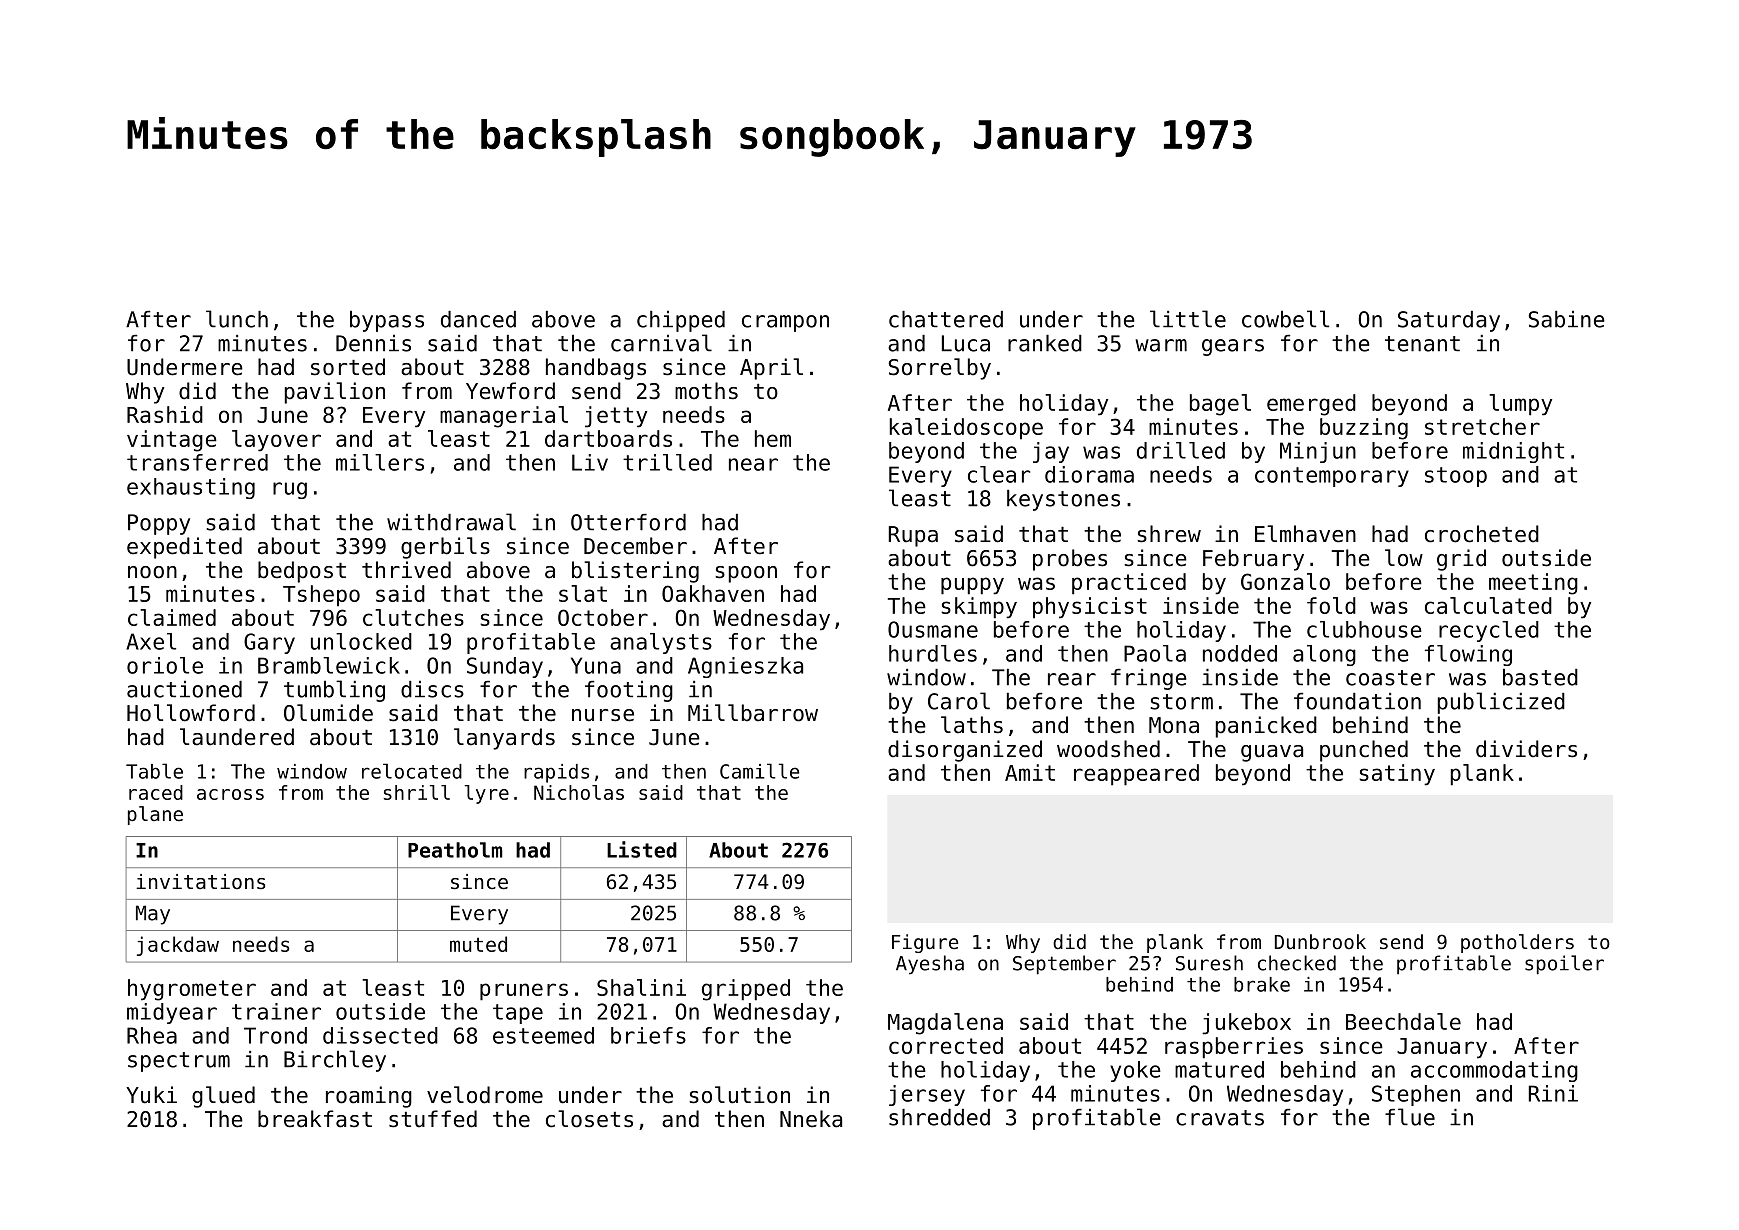 This screenshot has width=1739, height=1230. Describe the element at coordinates (172, 441) in the screenshot. I see `vintage` at that location.
